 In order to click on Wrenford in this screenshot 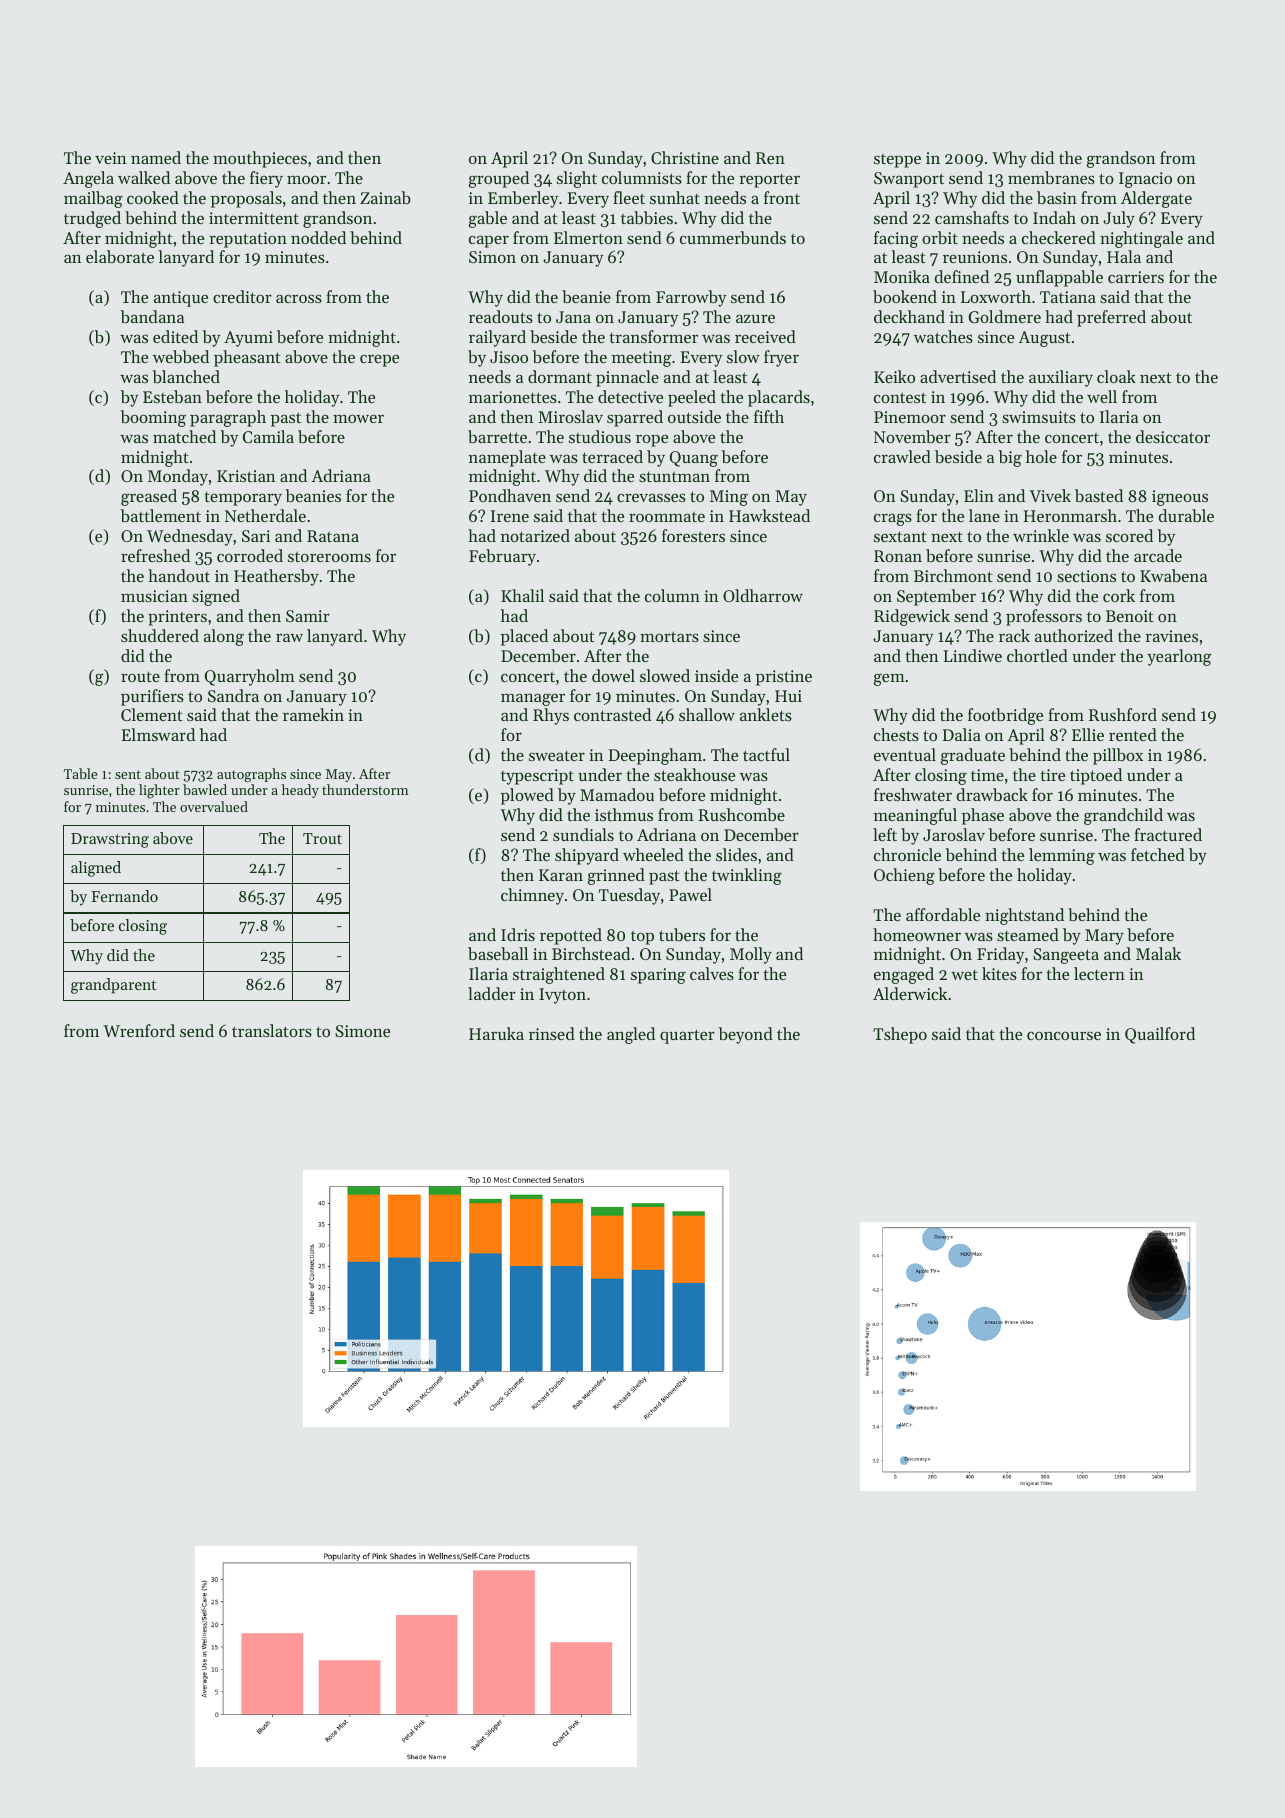, I will do `click(139, 1030)`.
